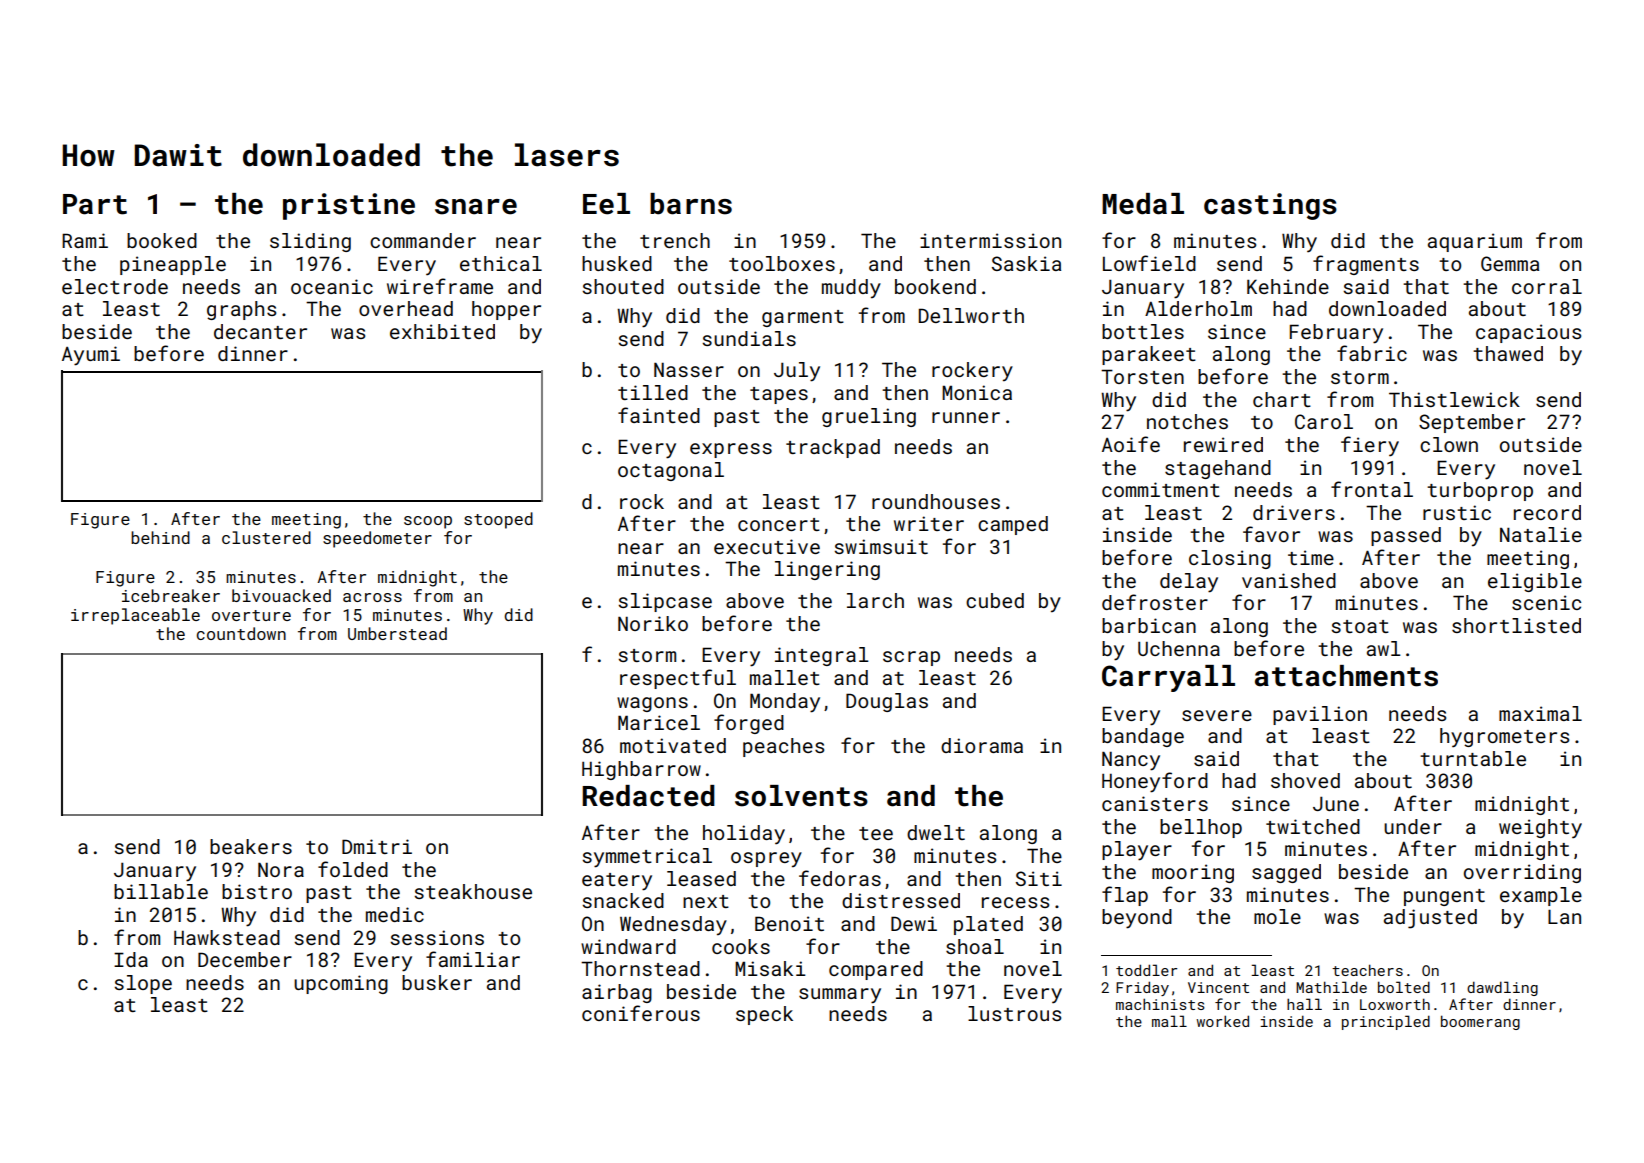  Describe the element at coordinates (1510, 263) in the screenshot. I see `Gemma` at that location.
